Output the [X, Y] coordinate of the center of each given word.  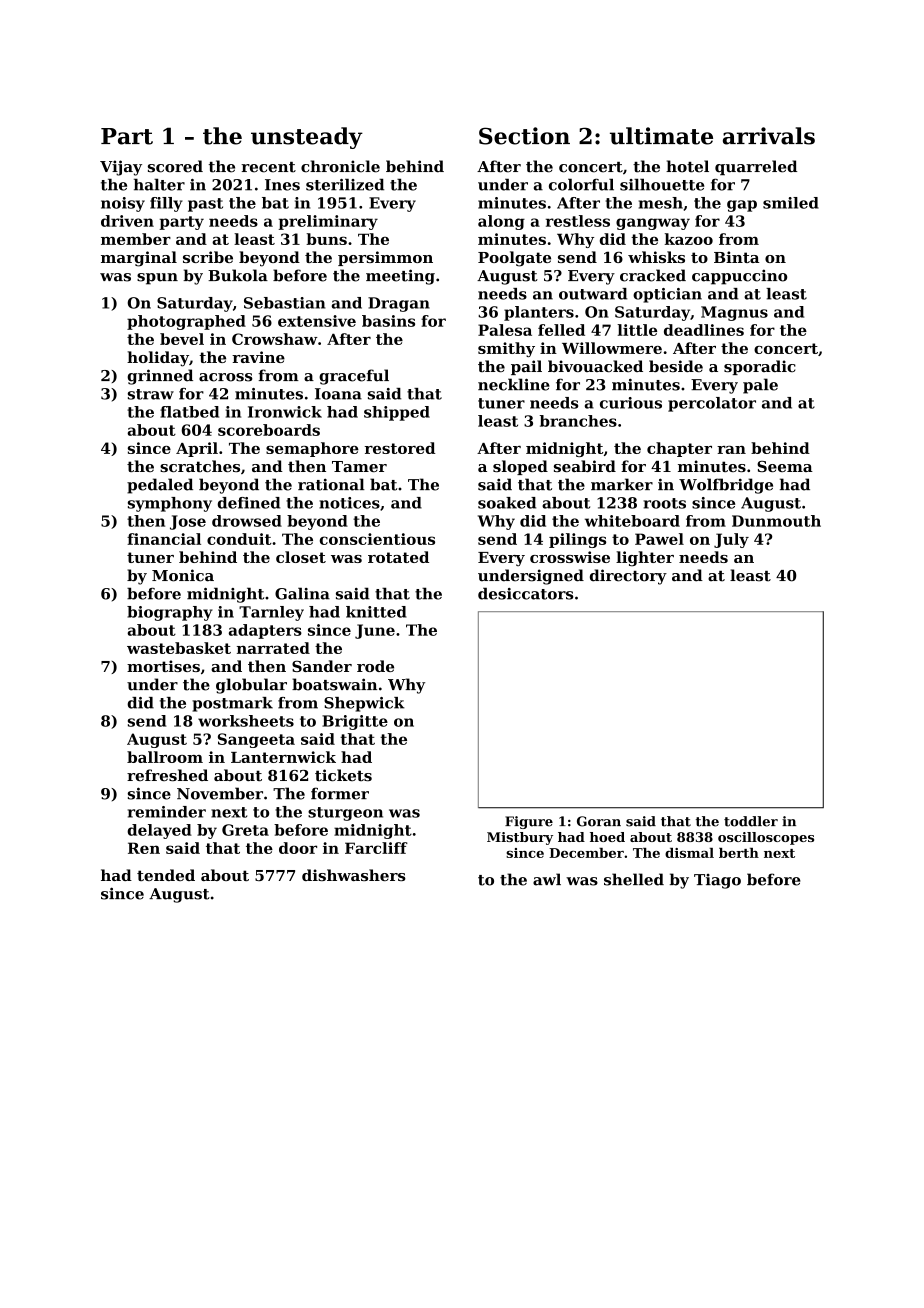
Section [524, 136]
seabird [585, 466]
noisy [123, 204]
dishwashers [354, 875]
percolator [712, 404]
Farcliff [376, 848]
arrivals [769, 136]
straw [151, 394]
